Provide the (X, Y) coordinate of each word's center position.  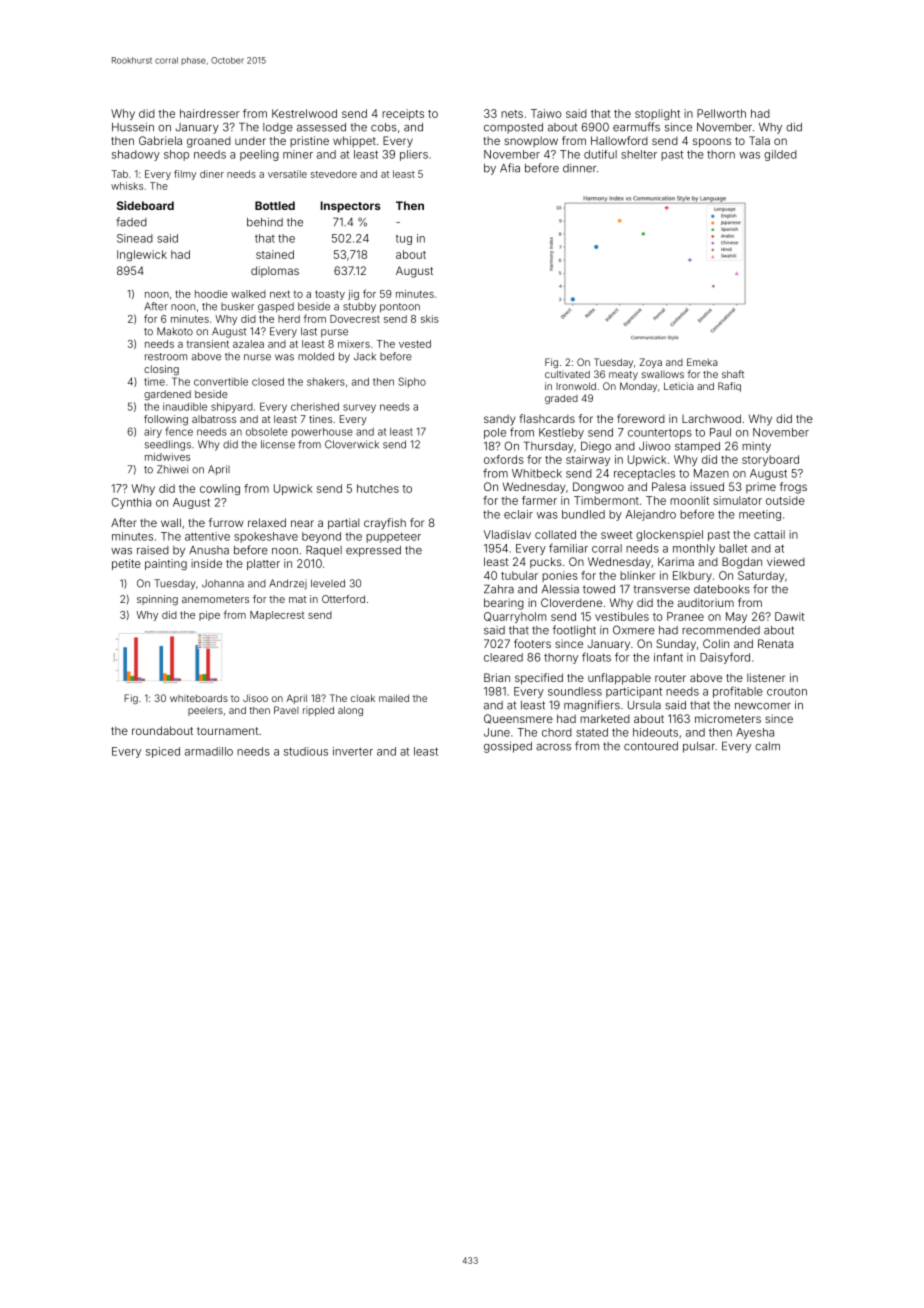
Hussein (133, 127)
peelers (205, 711)
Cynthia (131, 503)
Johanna (223, 583)
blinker (638, 575)
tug (404, 240)
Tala (759, 140)
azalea (248, 344)
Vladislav (507, 534)
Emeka (702, 362)
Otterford (343, 599)
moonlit (689, 500)
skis (430, 319)
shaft (733, 374)
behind (265, 222)
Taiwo (546, 113)
